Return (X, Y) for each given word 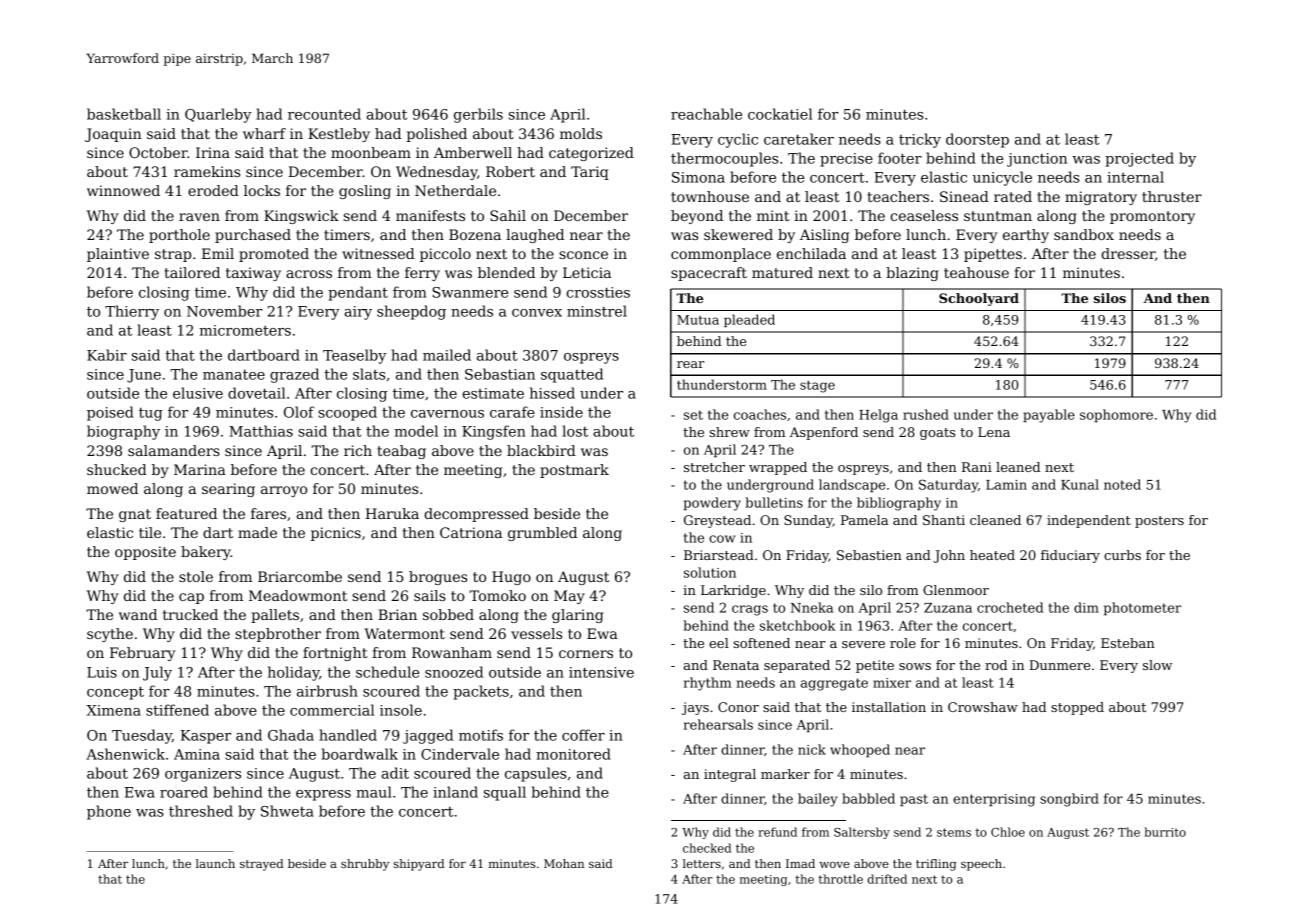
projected (1139, 159)
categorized (591, 154)
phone (109, 812)
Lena (994, 432)
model (416, 431)
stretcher (714, 467)
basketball (124, 114)
